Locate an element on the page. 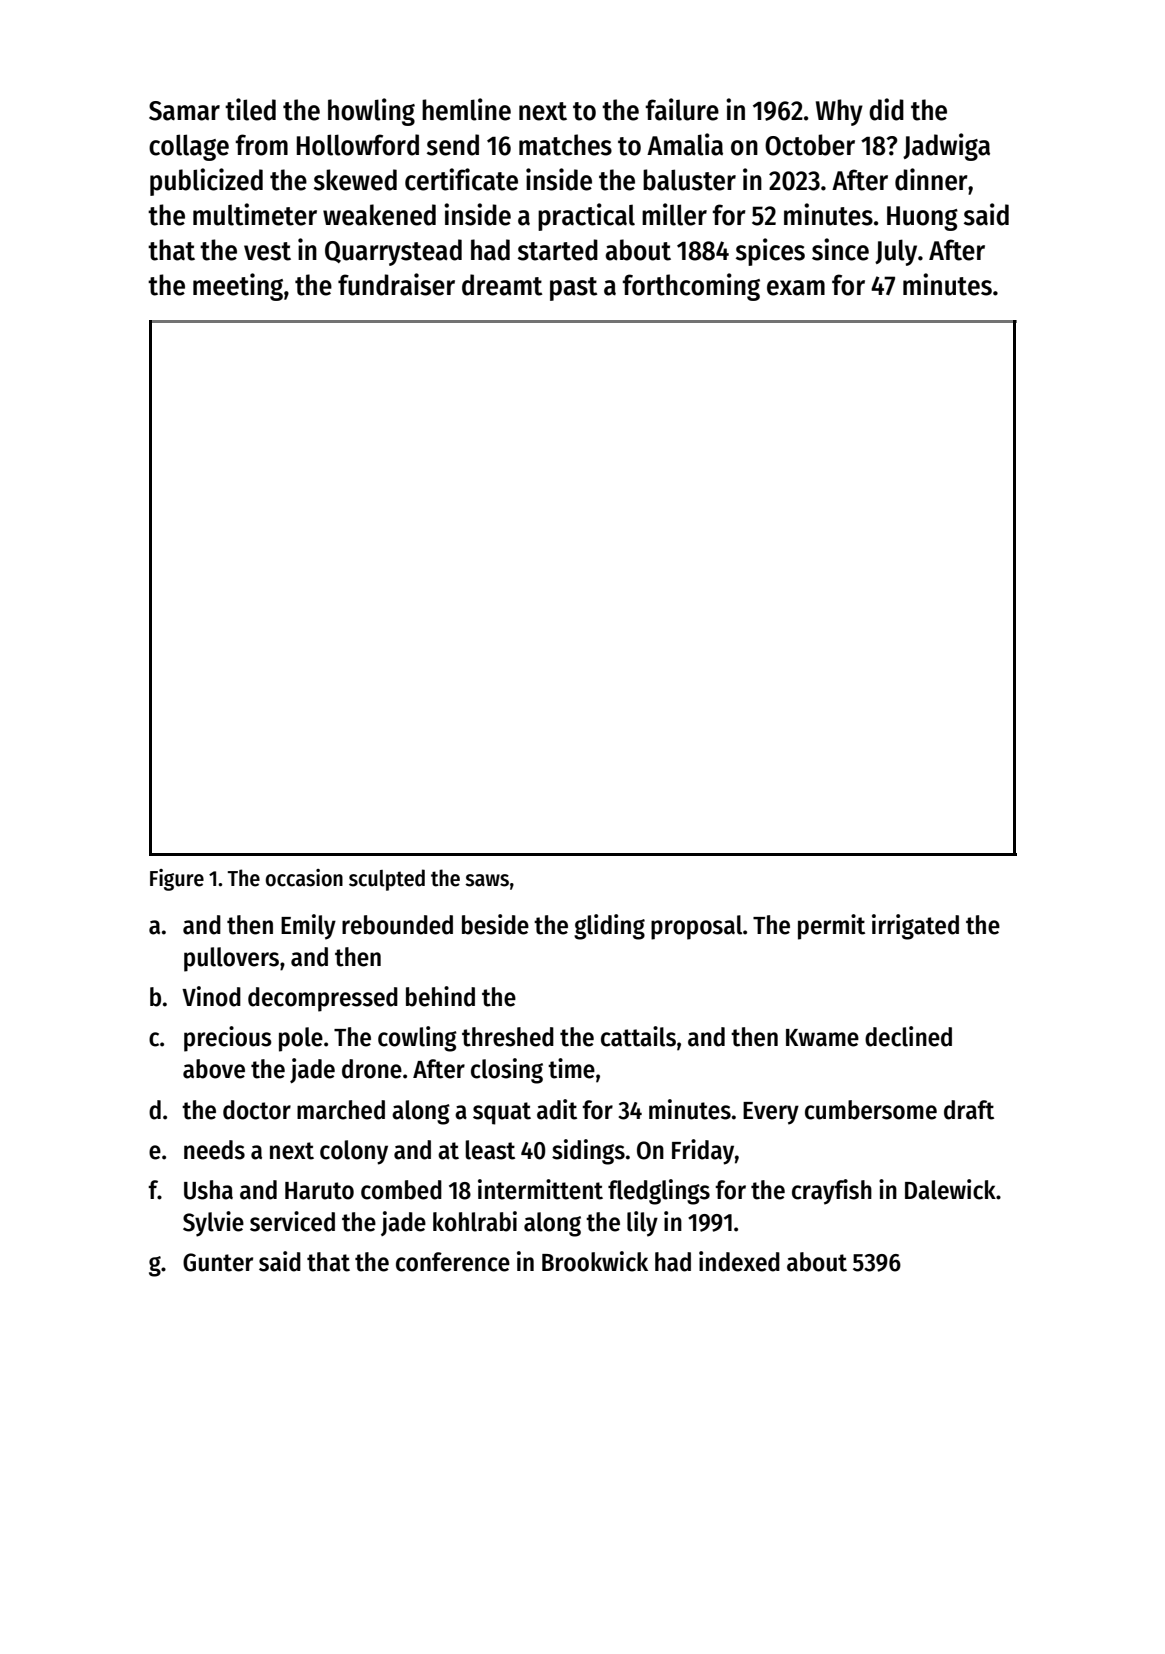  Haruto is located at coordinates (319, 1191).
